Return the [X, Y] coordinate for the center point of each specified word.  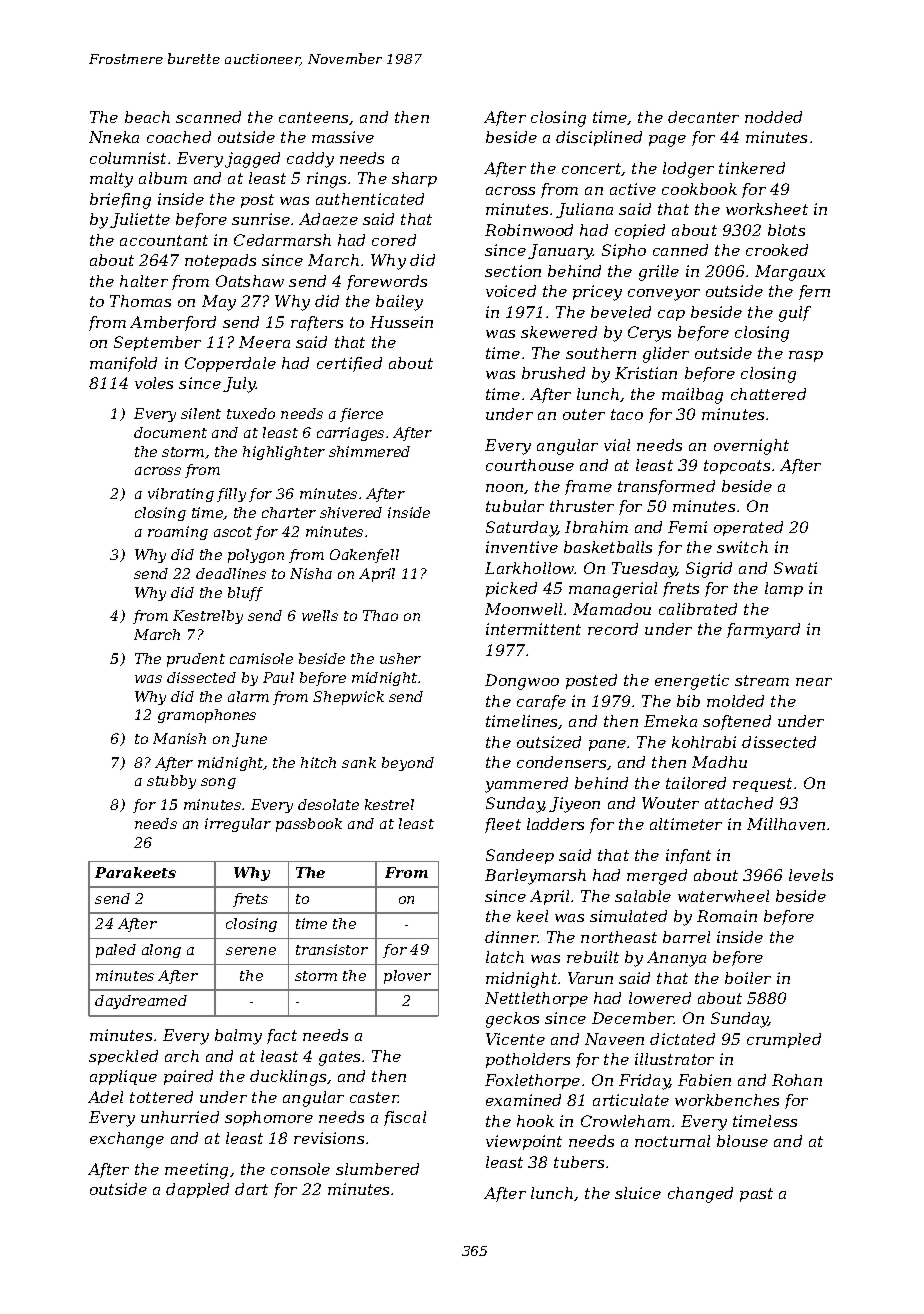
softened [737, 722]
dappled [197, 1190]
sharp [414, 179]
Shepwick [348, 698]
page [667, 141]
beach [147, 117]
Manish [179, 738]
